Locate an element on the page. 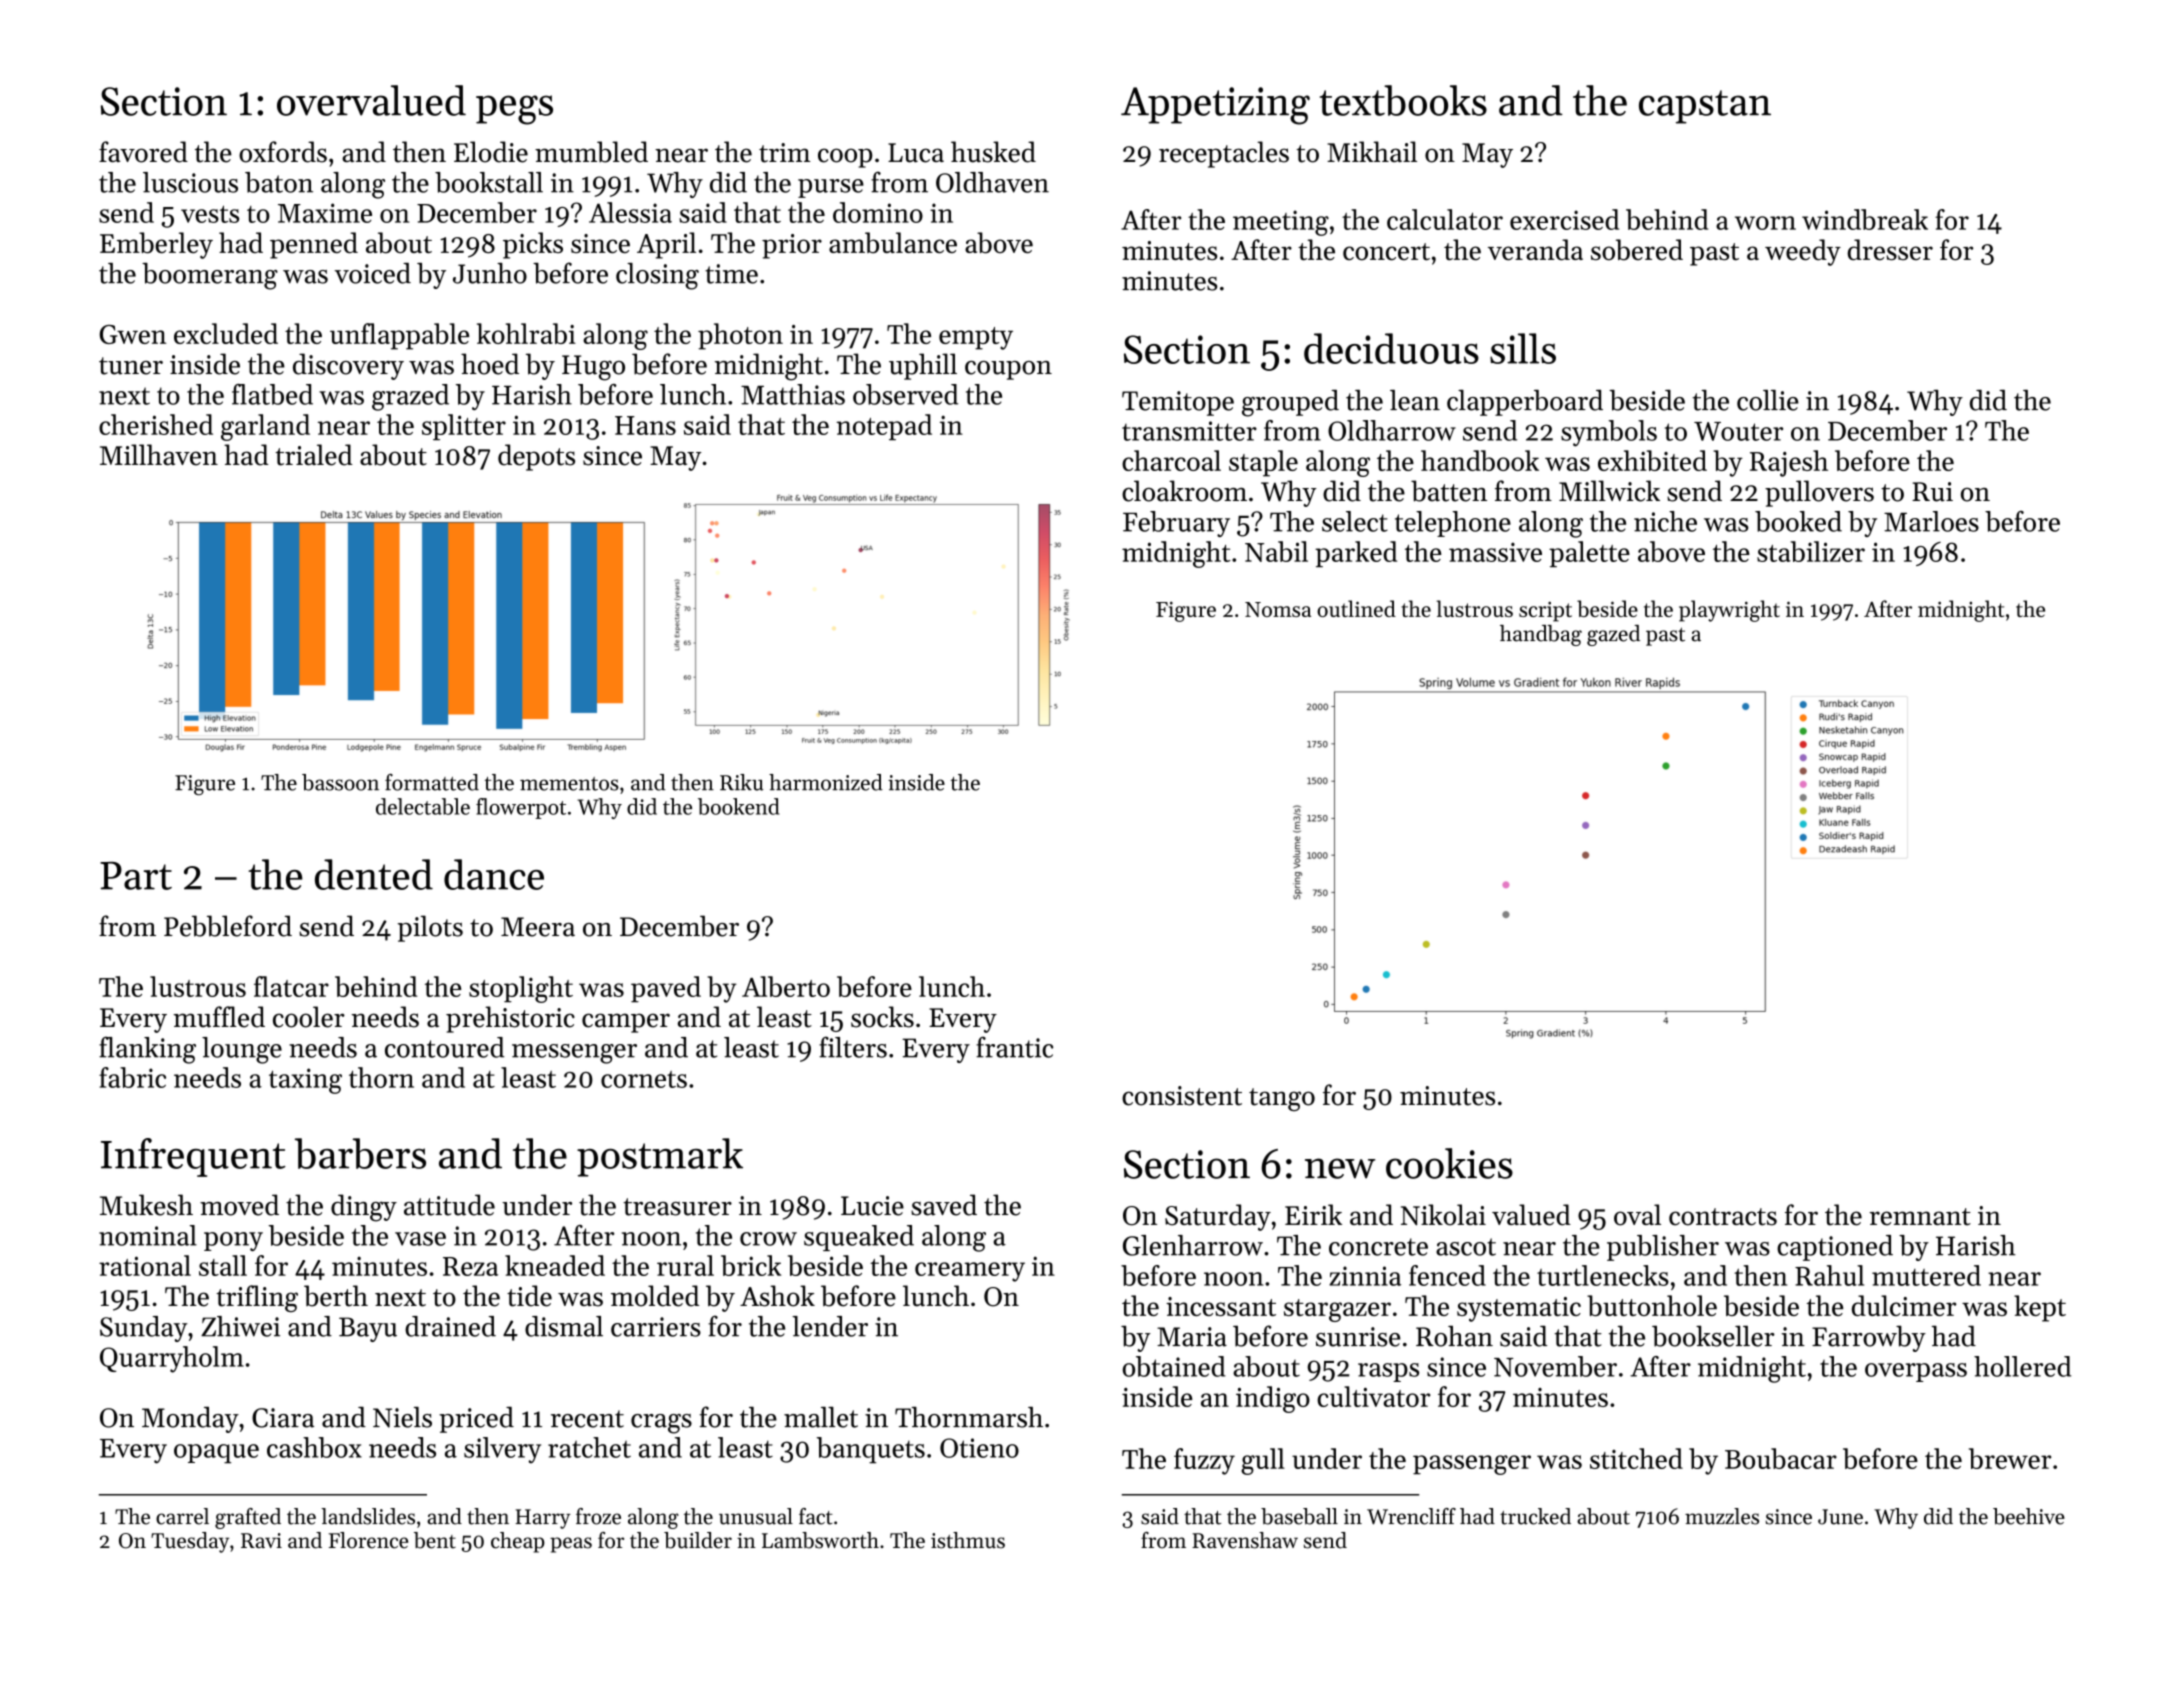 The image size is (2178, 1683). textbooks is located at coordinates (1403, 100).
